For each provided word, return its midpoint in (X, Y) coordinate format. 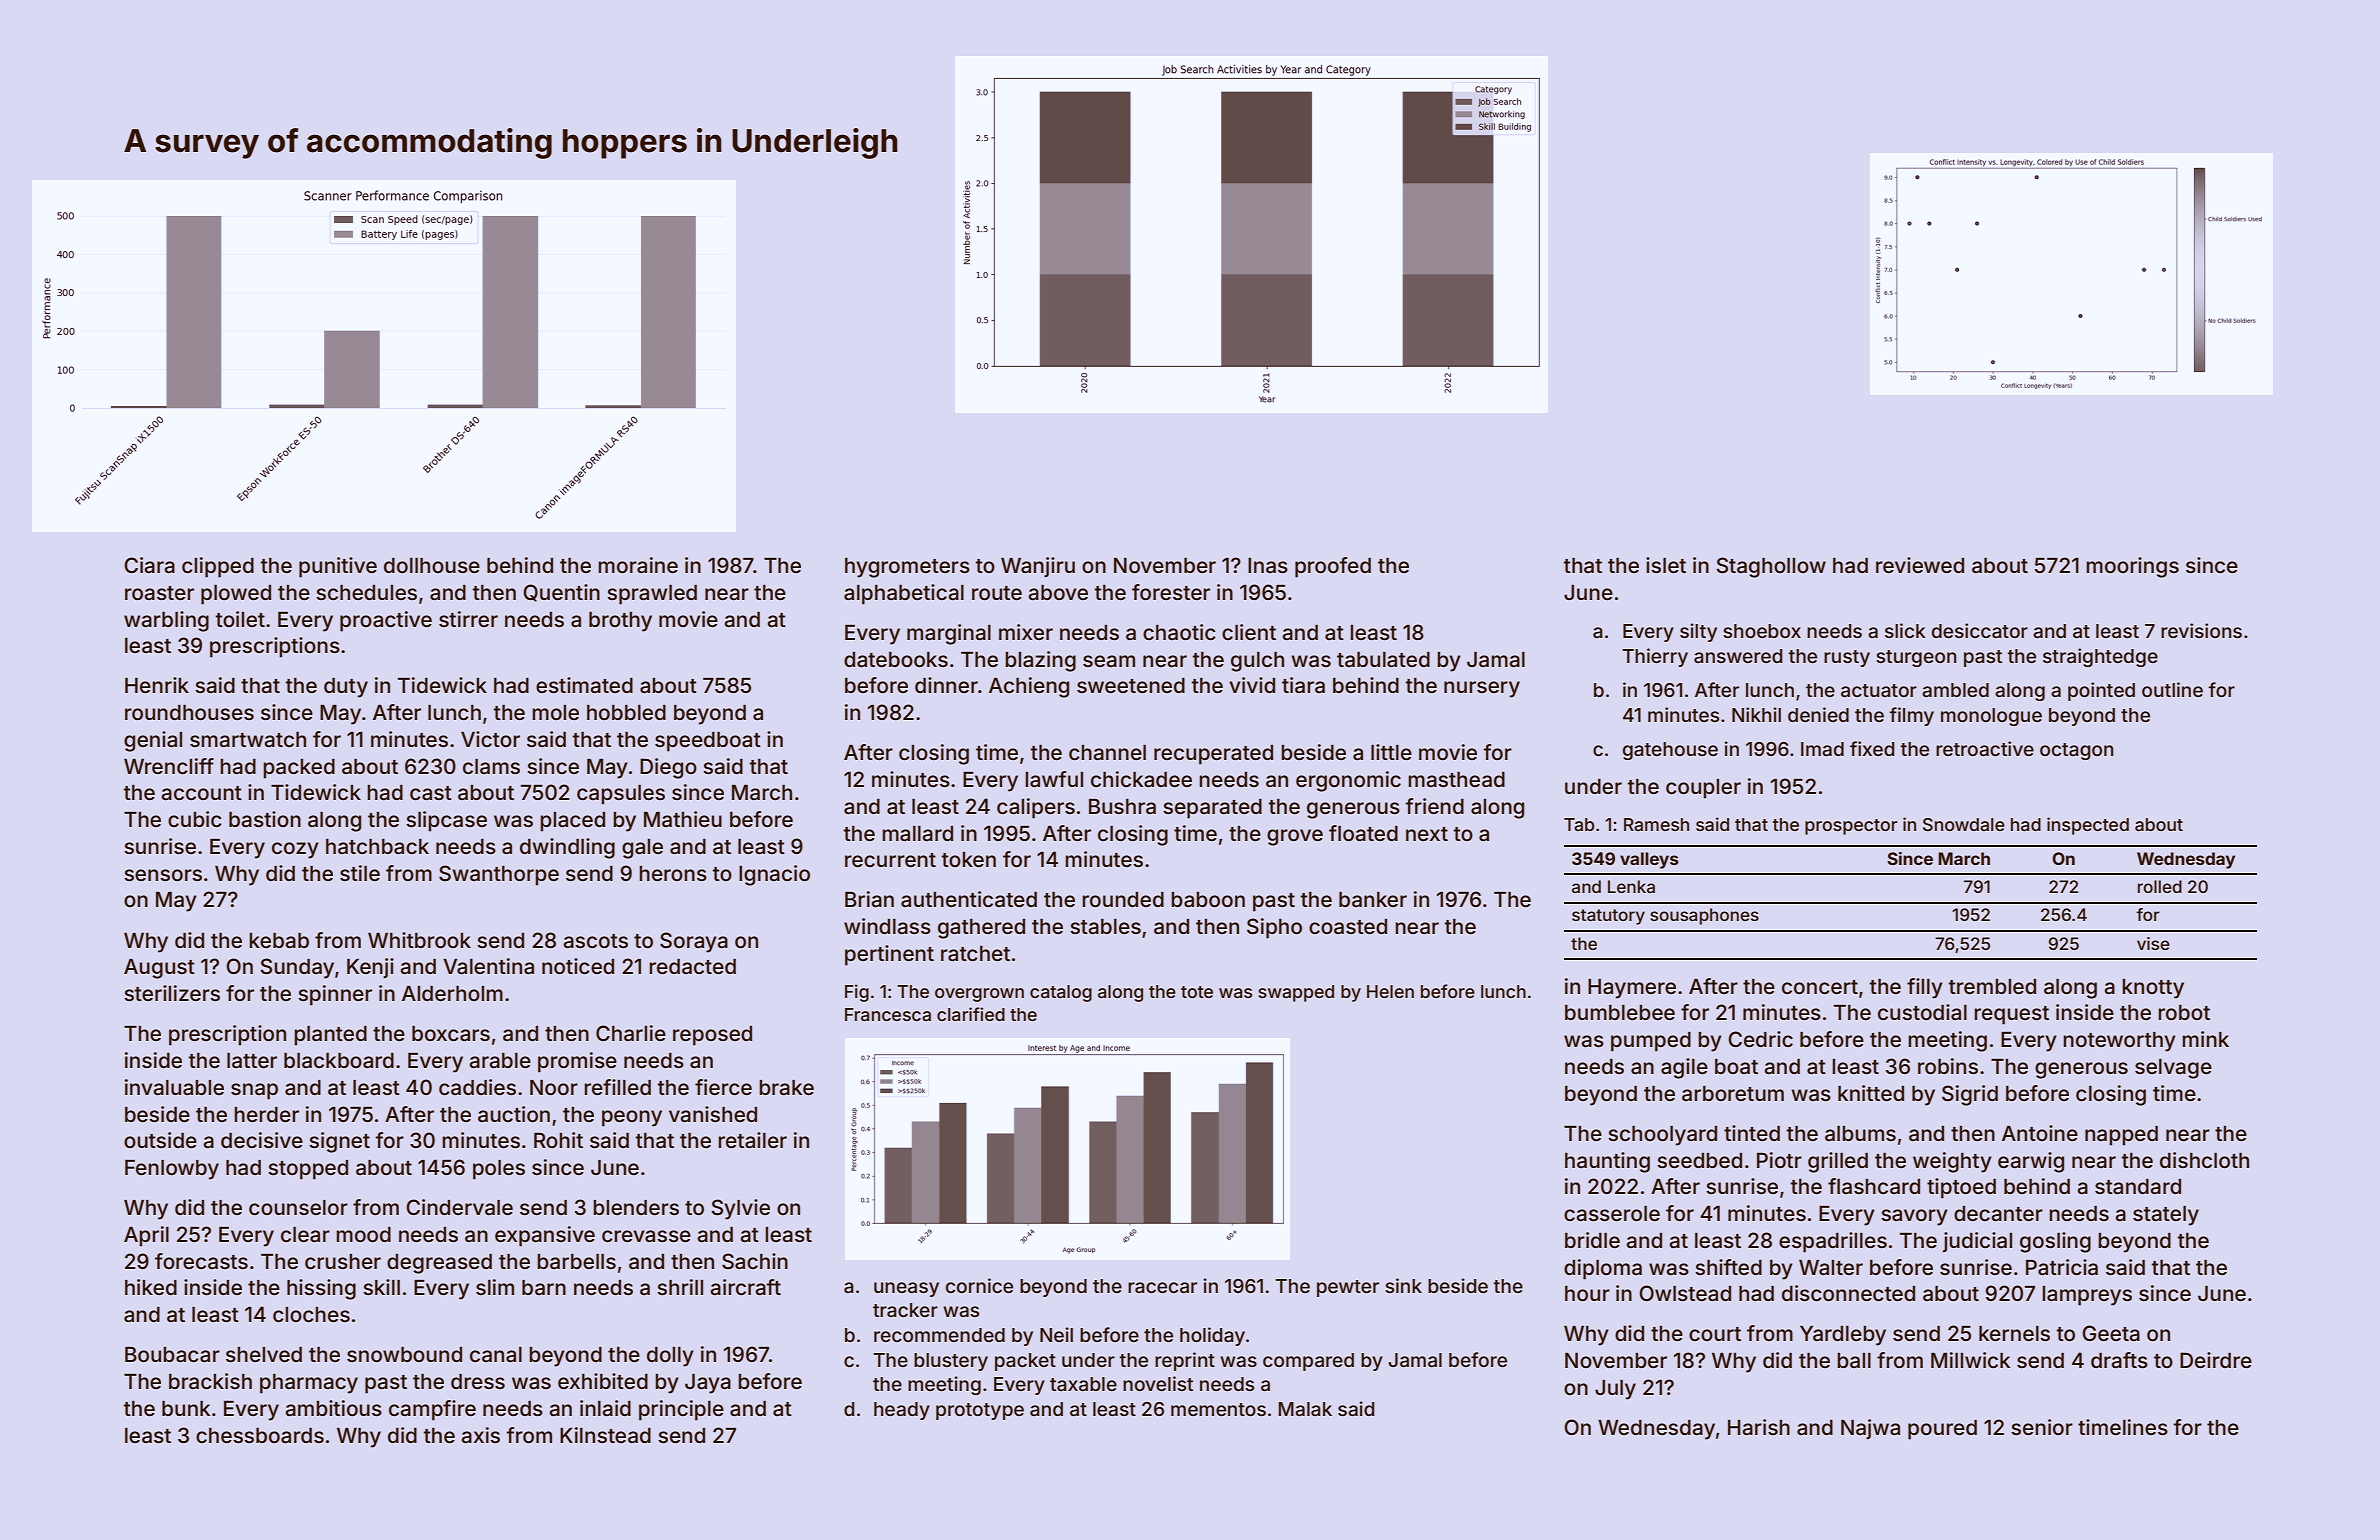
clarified (971, 1014)
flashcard (1874, 1186)
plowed (236, 595)
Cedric (1760, 1039)
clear (305, 1235)
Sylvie (741, 1209)
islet (1666, 565)
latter (252, 1060)
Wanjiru (1038, 567)
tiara (1303, 685)
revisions (2201, 630)
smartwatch (248, 739)
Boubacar (172, 1355)
